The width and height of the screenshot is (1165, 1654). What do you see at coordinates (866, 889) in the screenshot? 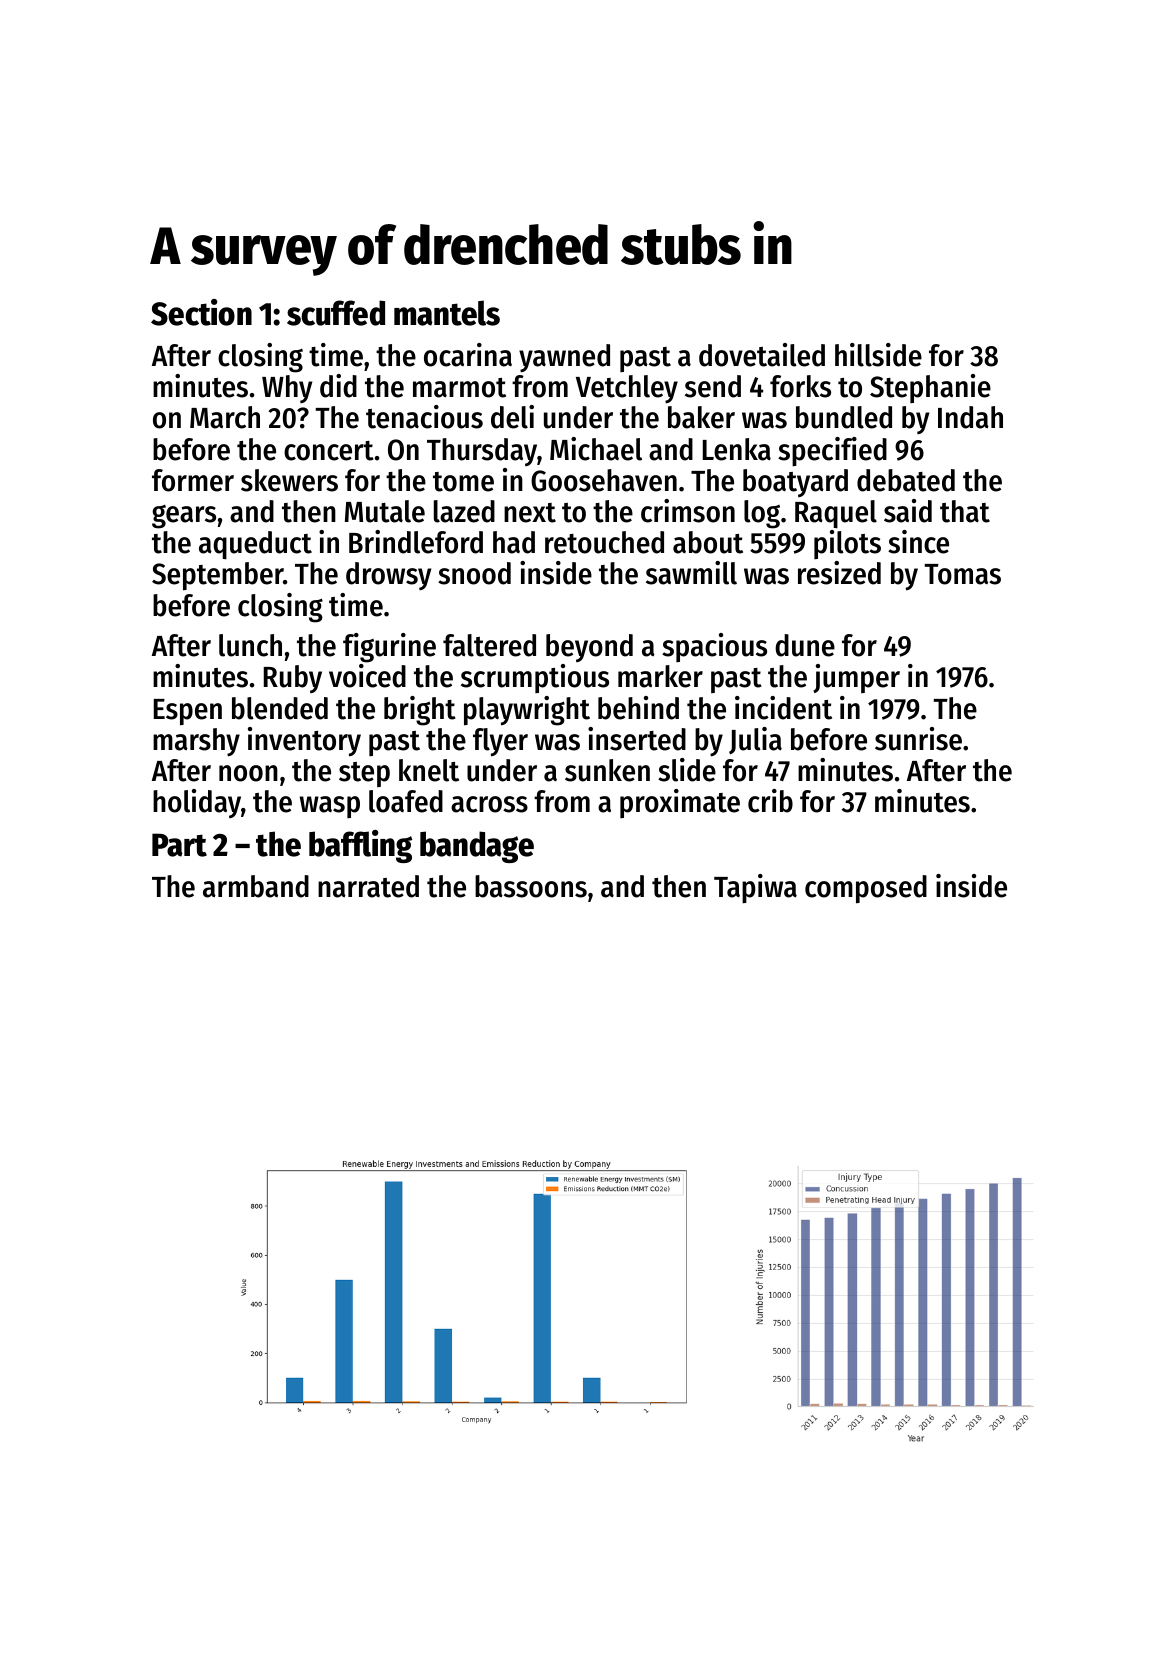
I see `composed` at bounding box center [866, 889].
